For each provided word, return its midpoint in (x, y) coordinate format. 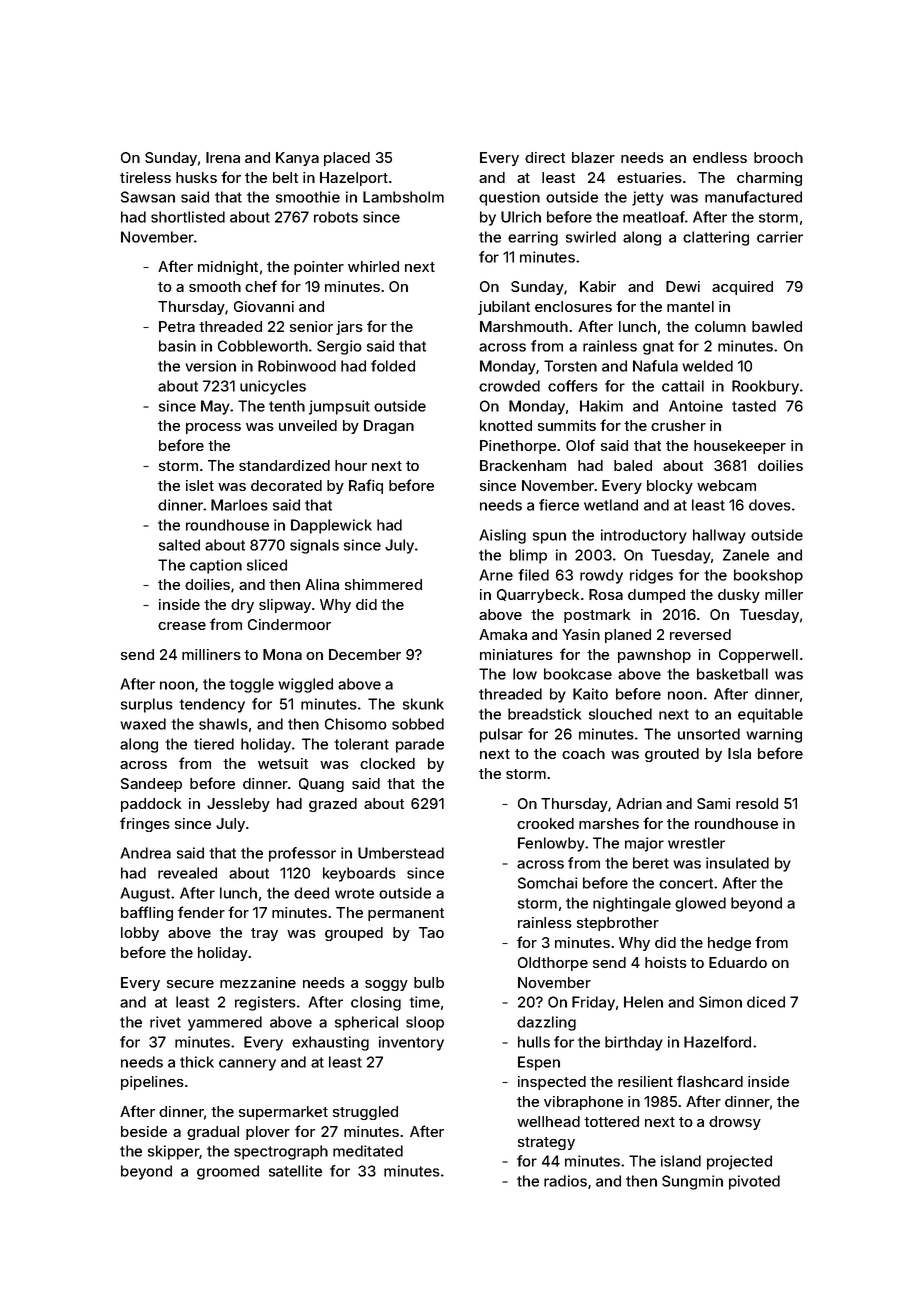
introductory (644, 536)
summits (567, 425)
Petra (177, 326)
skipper (174, 1152)
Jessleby (238, 805)
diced (766, 1002)
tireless (145, 177)
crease (182, 626)
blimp (528, 556)
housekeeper (740, 447)
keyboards (359, 874)
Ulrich (521, 217)
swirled (591, 237)
